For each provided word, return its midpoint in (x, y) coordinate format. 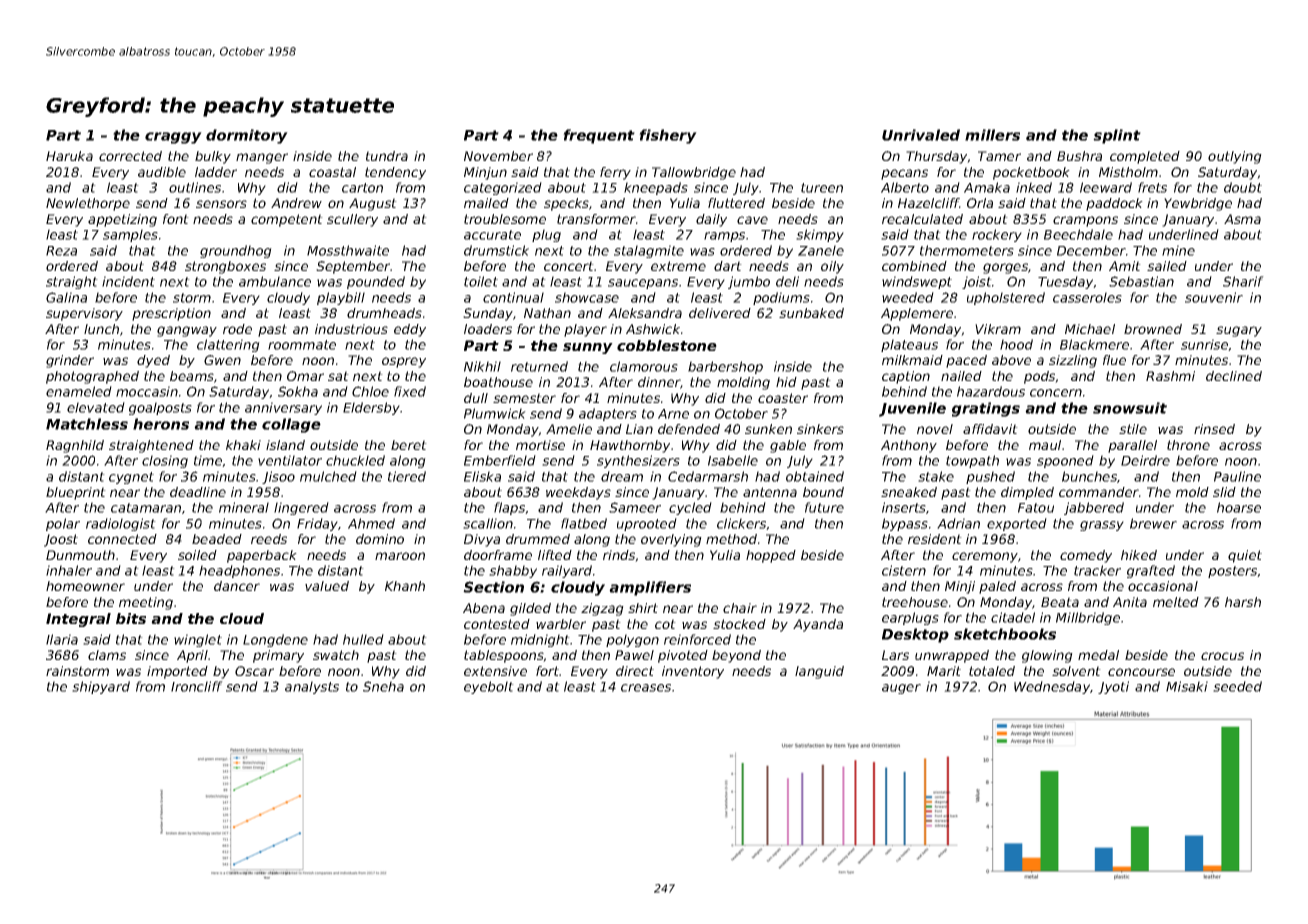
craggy (173, 138)
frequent (599, 136)
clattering (228, 345)
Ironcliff (197, 686)
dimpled (1027, 493)
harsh (1243, 602)
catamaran (146, 508)
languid (819, 672)
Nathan (547, 313)
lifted (555, 555)
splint (1117, 136)
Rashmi (1170, 376)
